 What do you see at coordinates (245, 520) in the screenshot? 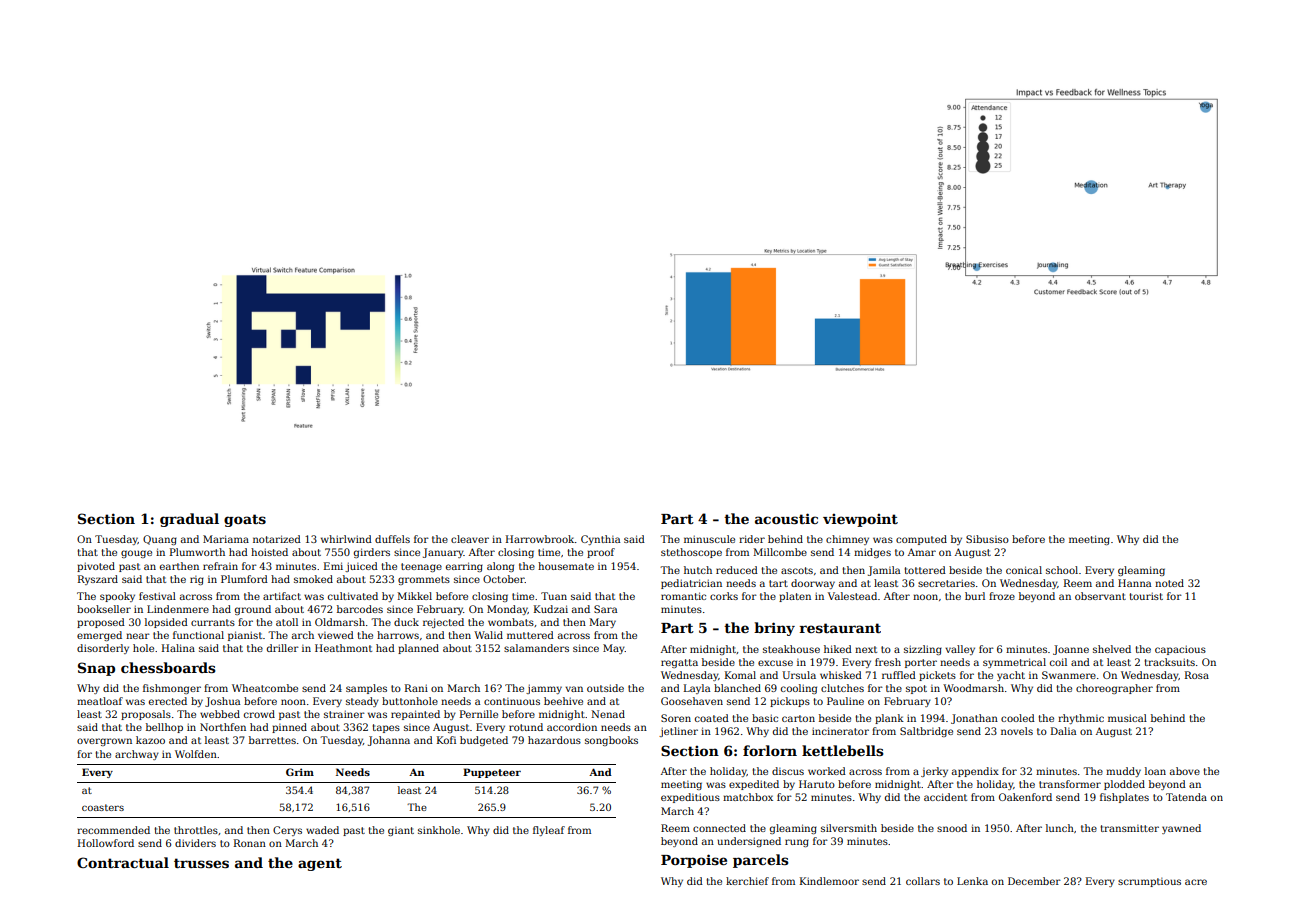
I see `goats` at bounding box center [245, 520].
